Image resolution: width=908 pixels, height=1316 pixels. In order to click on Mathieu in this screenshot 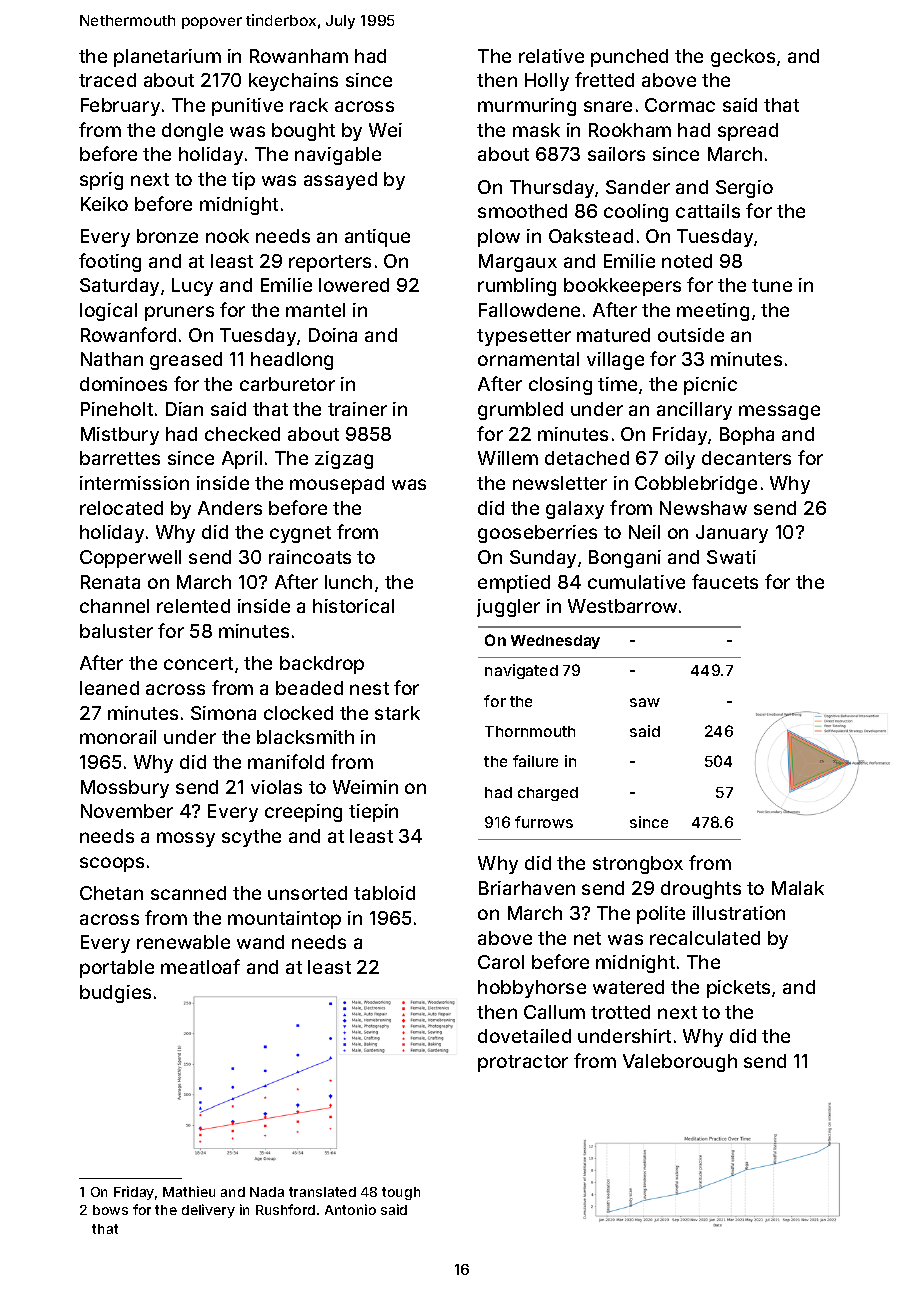, I will do `click(189, 1191)`.
